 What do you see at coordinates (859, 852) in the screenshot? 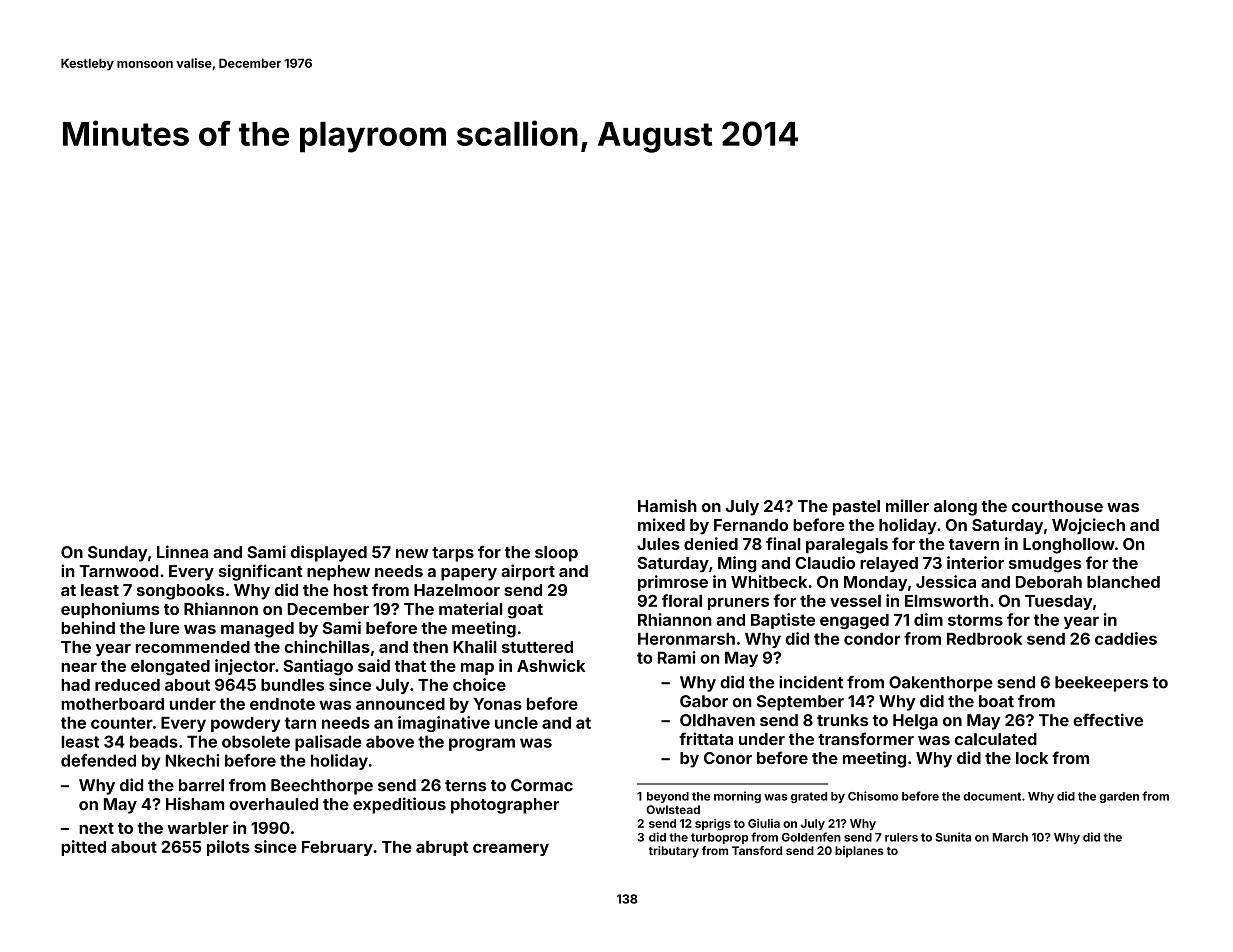
I see `biplanes` at bounding box center [859, 852].
